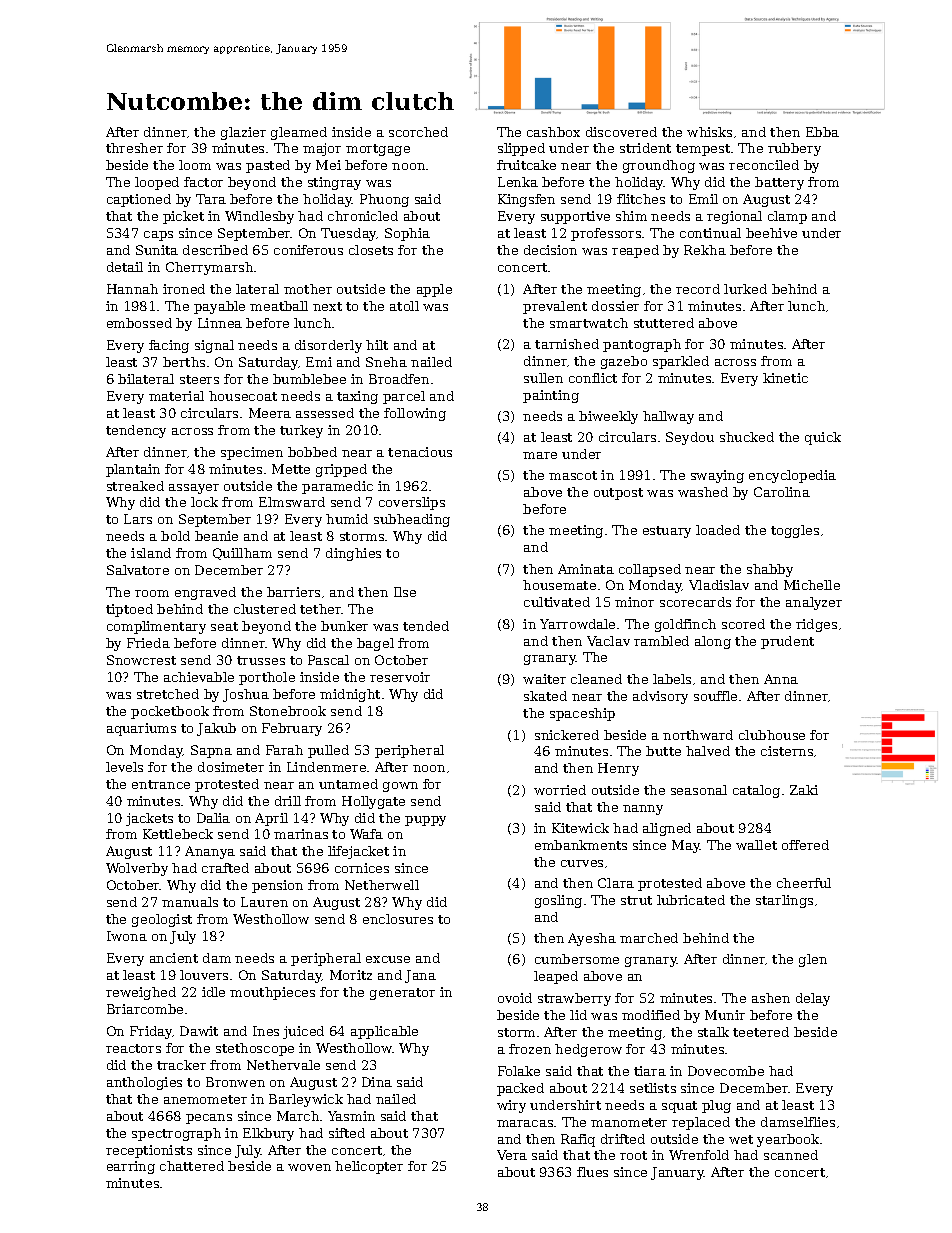 The width and height of the page is (952, 1233). I want to click on Vera, so click(512, 1155).
